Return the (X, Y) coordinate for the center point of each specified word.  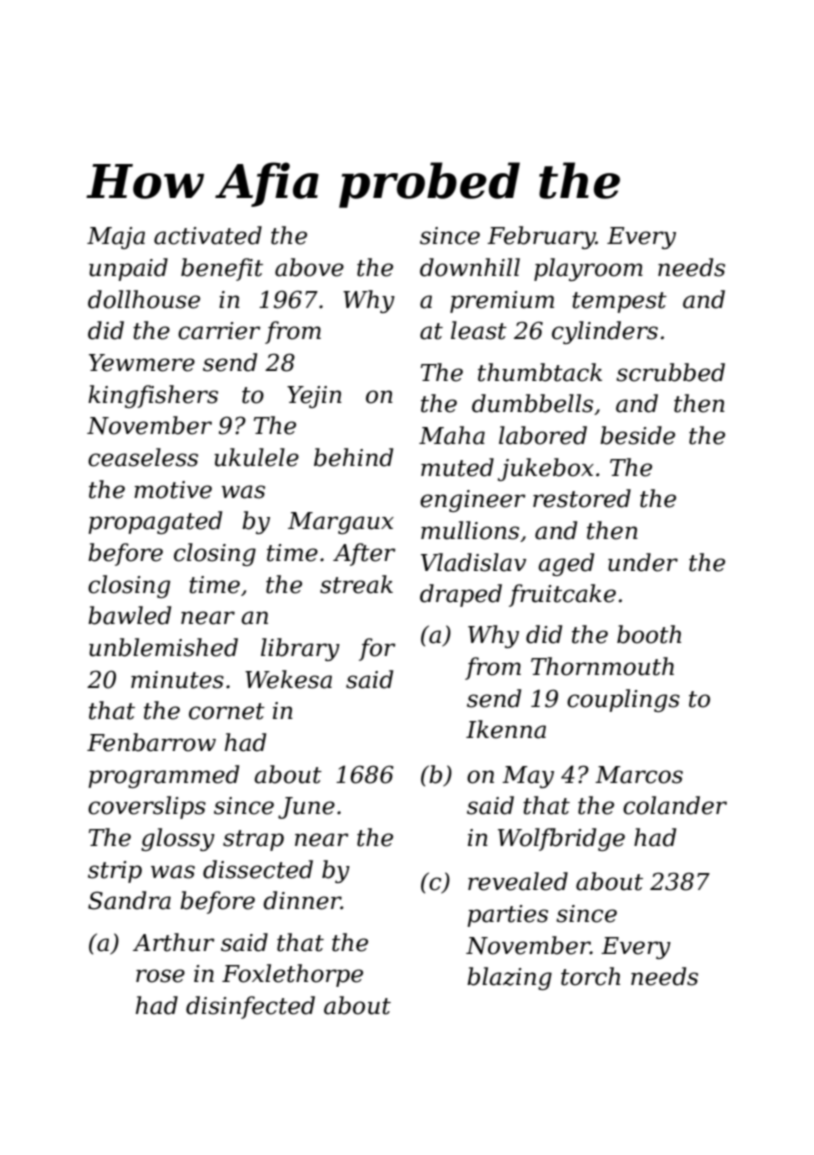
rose (160, 976)
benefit (222, 269)
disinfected (250, 1007)
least (479, 330)
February (541, 237)
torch (590, 976)
